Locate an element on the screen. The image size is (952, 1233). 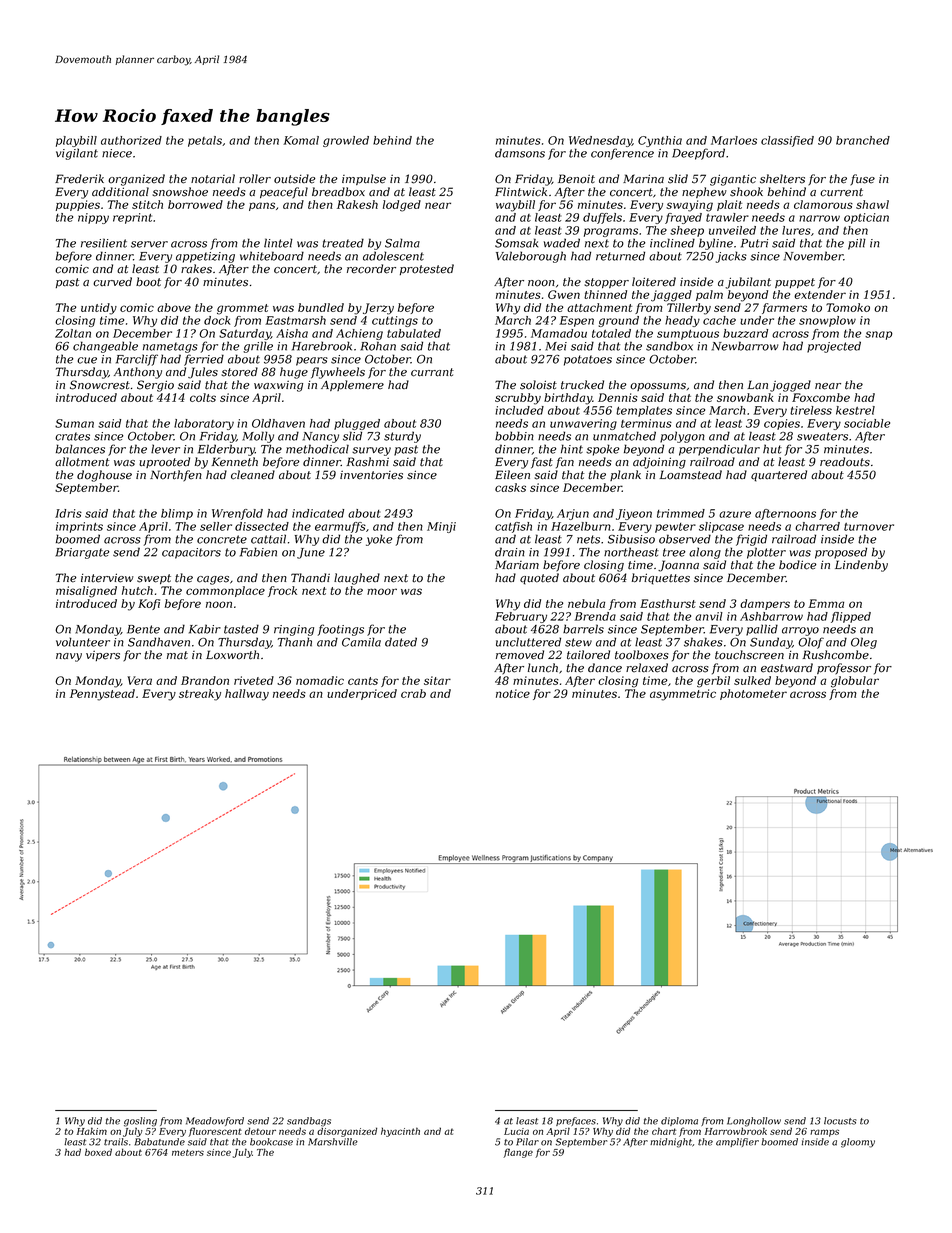
Meadowford is located at coordinates (215, 1121).
